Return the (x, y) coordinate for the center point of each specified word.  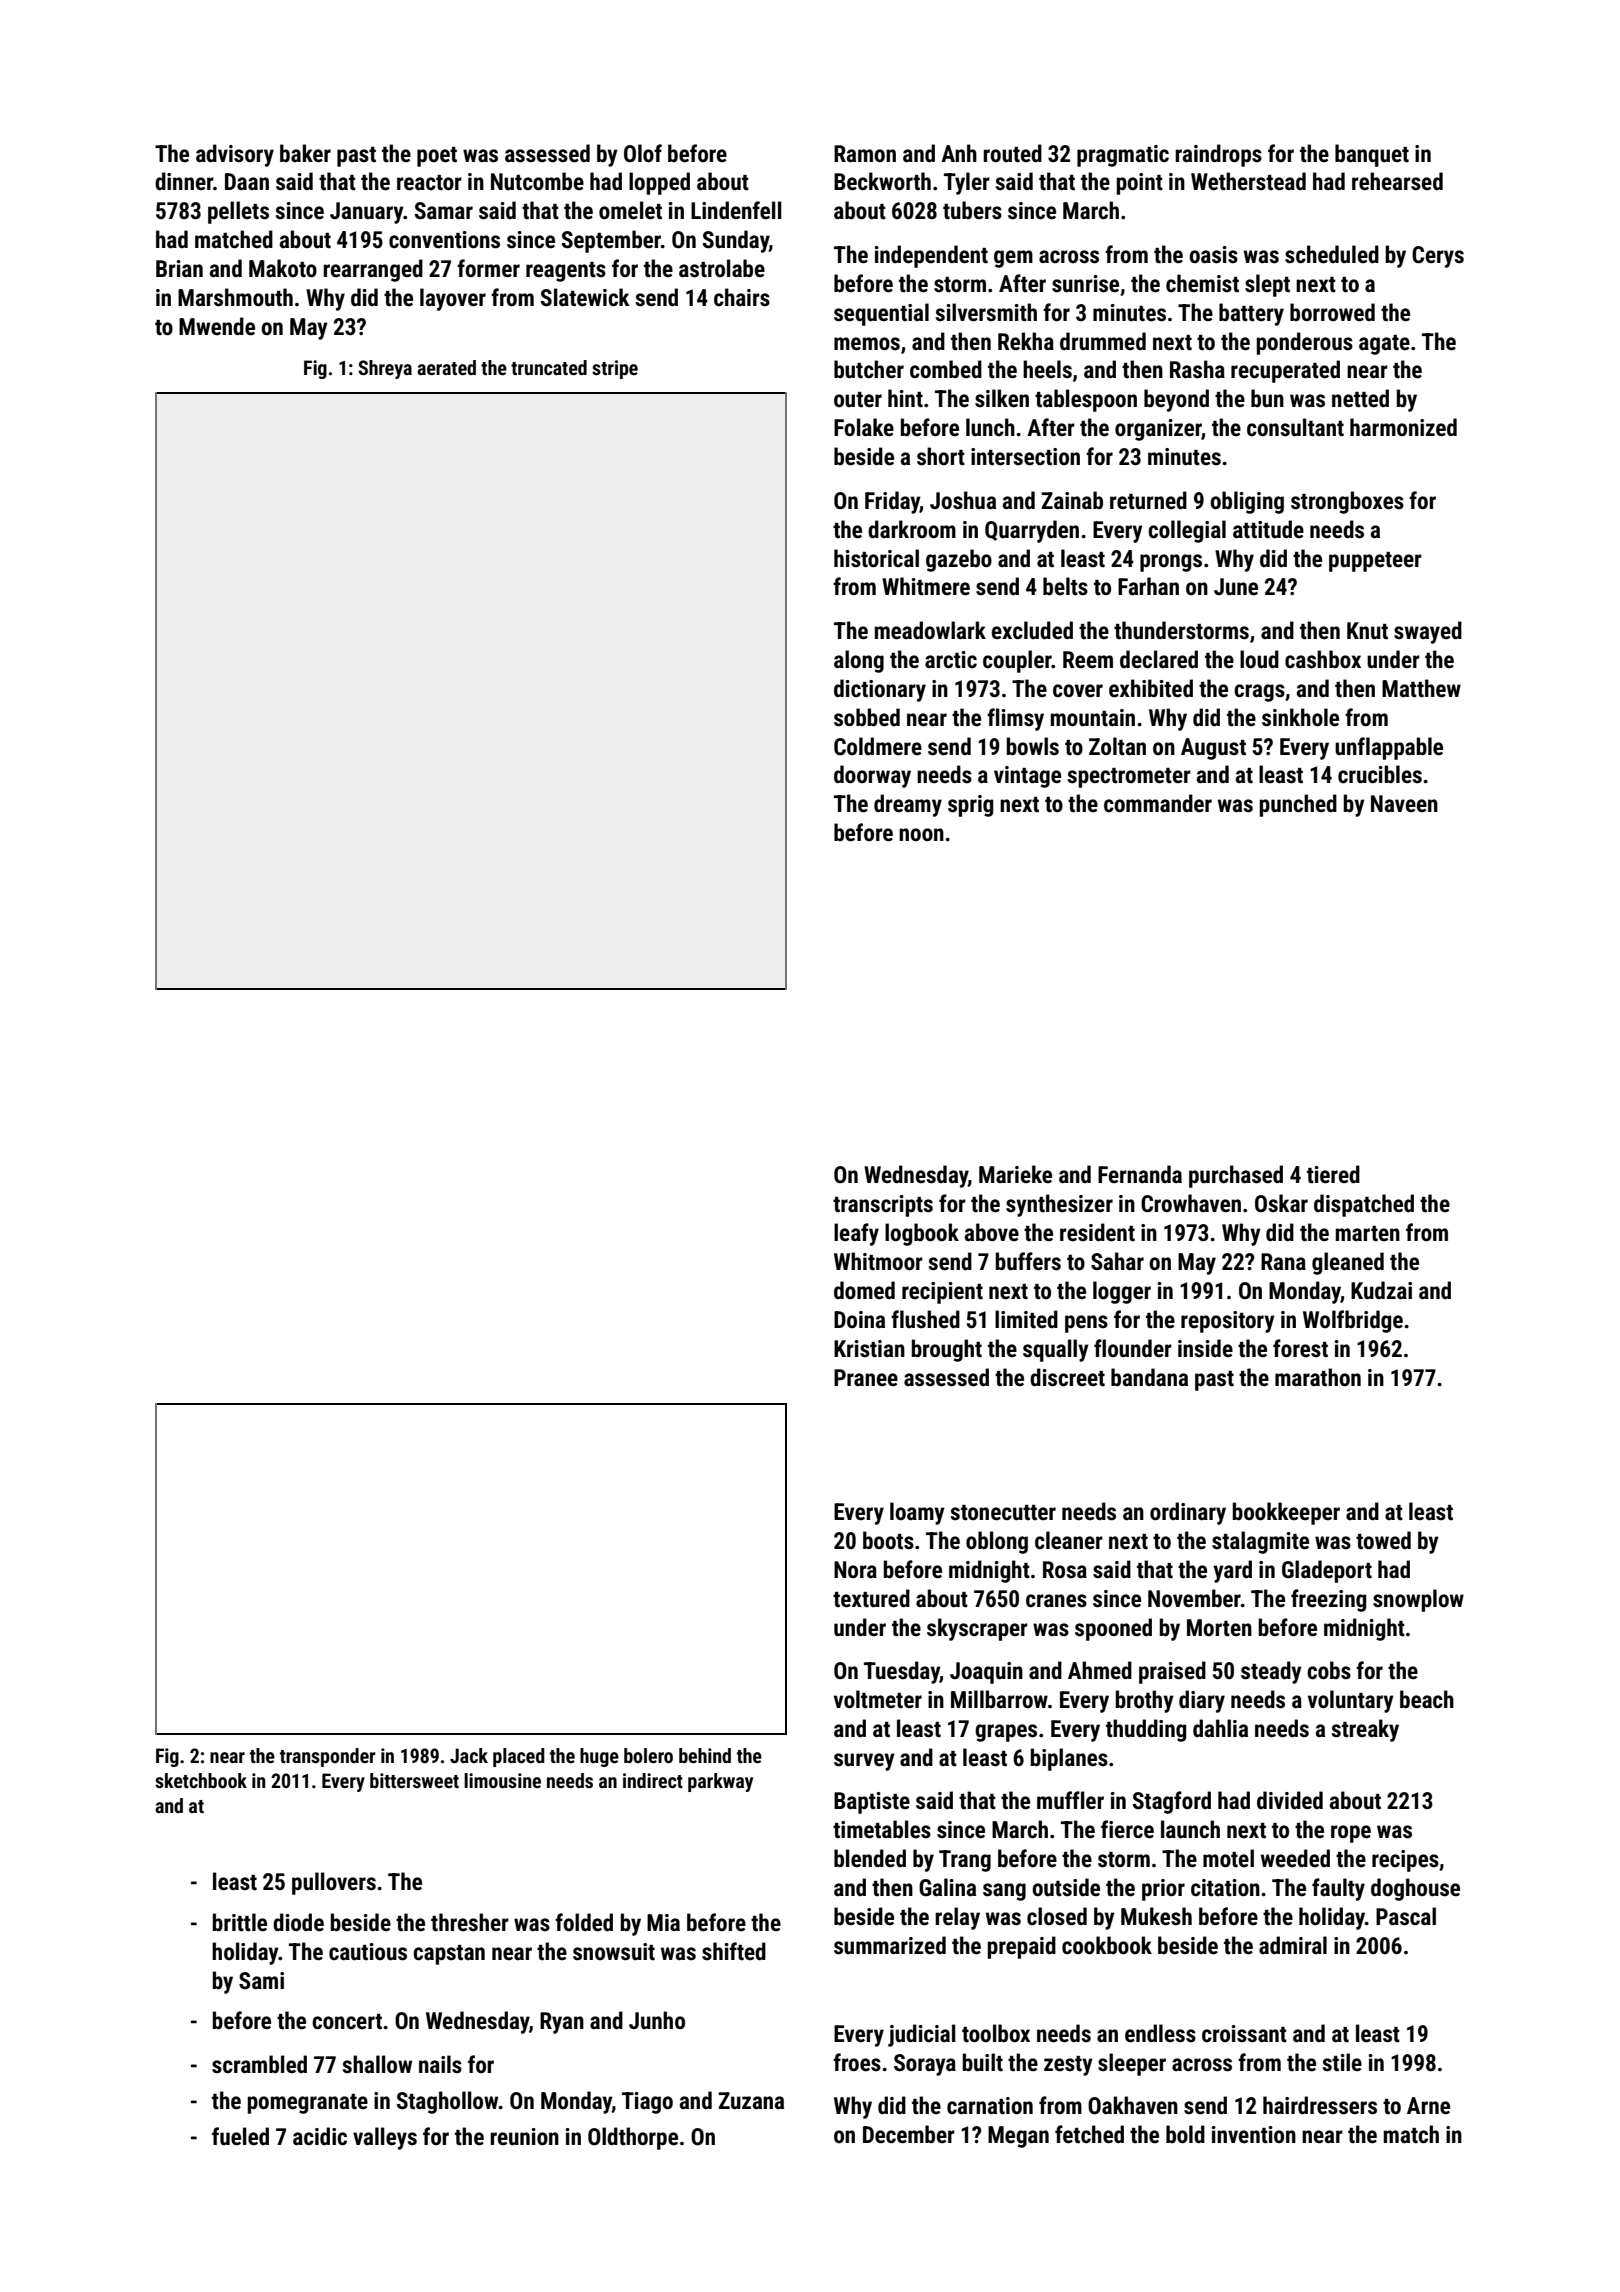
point (1140, 184)
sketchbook (201, 1780)
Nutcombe (537, 181)
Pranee (866, 1378)
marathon (1318, 1377)
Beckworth (882, 181)
